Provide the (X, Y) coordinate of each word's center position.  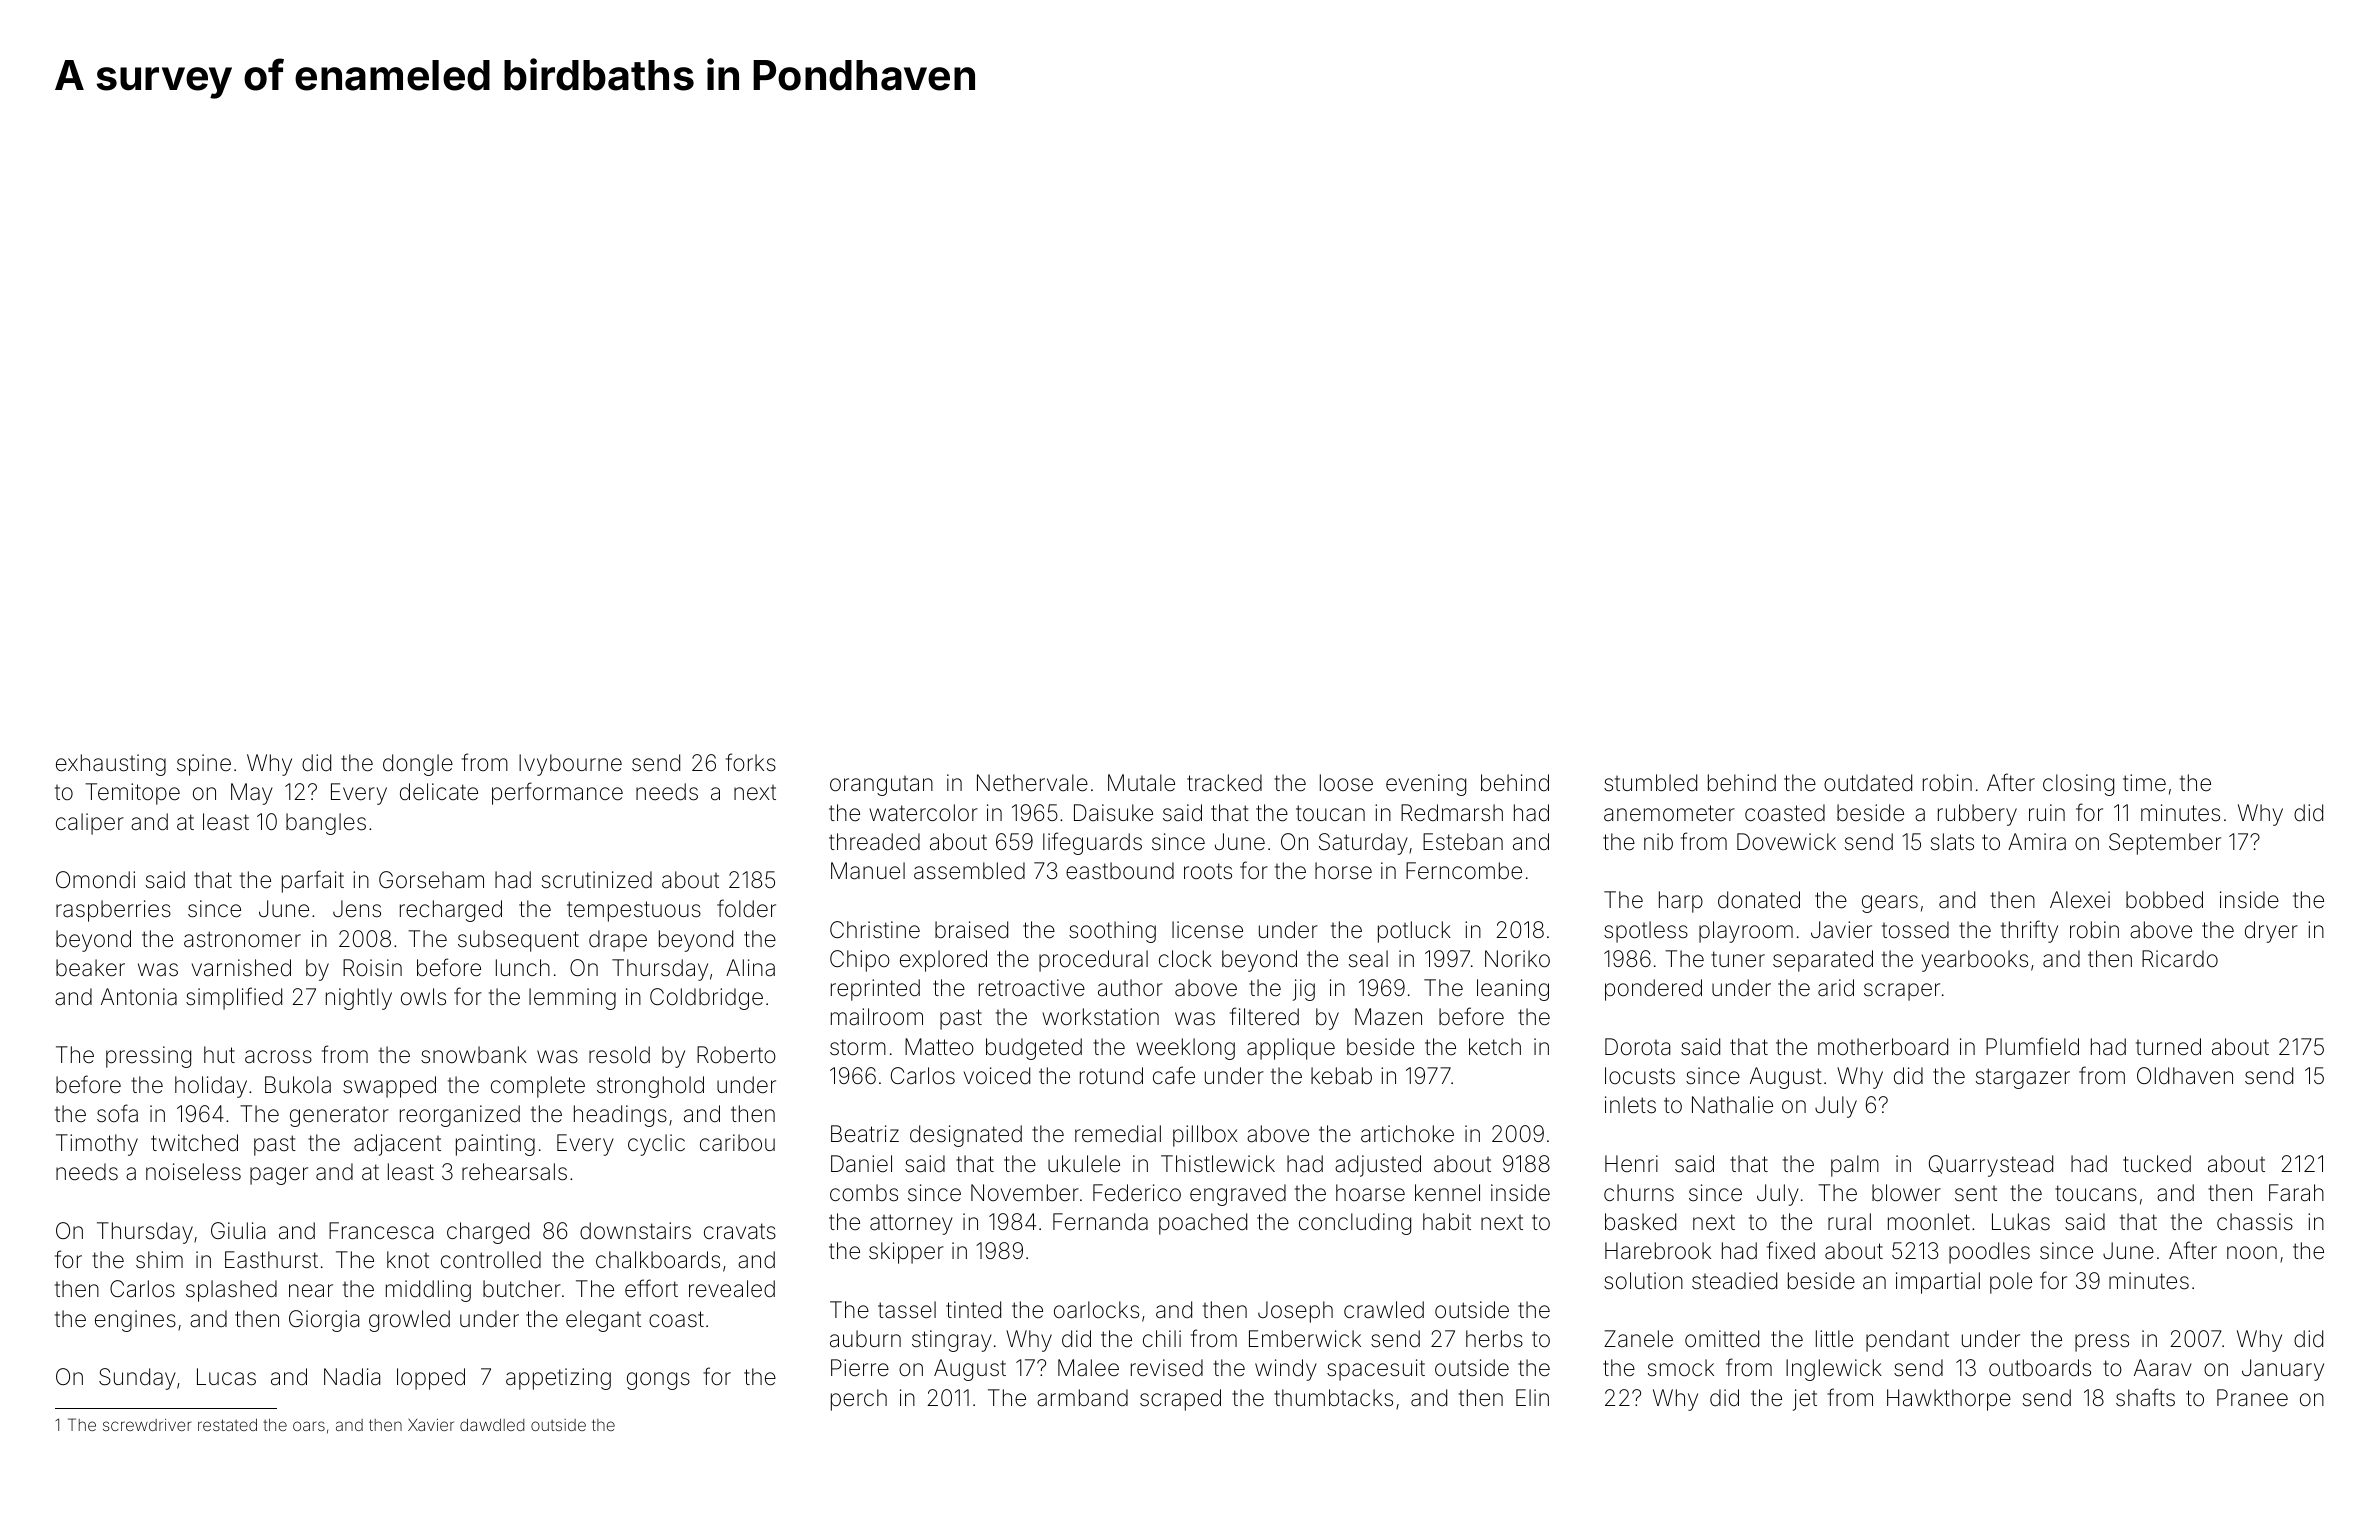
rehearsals (514, 1172)
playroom (1746, 932)
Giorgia (324, 1321)
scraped (1180, 1400)
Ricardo (2180, 959)
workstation (1100, 1017)
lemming (572, 999)
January (2283, 1370)
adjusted (1378, 1166)
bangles (326, 824)
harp (1681, 902)
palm (1855, 1166)
